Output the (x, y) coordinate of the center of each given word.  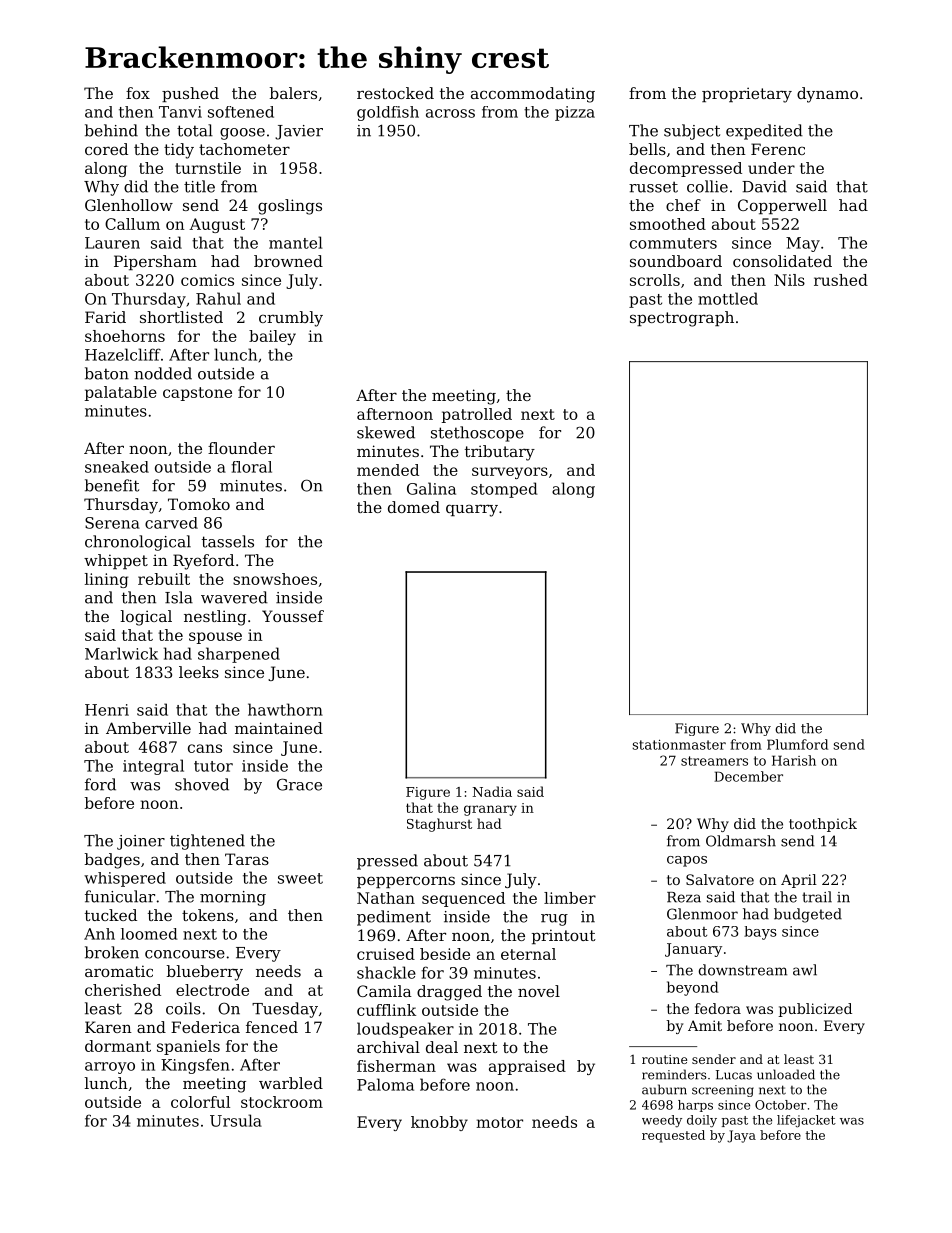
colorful (200, 1102)
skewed (386, 432)
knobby (439, 1123)
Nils (789, 280)
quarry (472, 510)
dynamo (827, 95)
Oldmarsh (741, 841)
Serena (112, 523)
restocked (395, 93)
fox (138, 93)
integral (153, 767)
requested (673, 1136)
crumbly (291, 319)
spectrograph (682, 319)
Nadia (492, 791)
